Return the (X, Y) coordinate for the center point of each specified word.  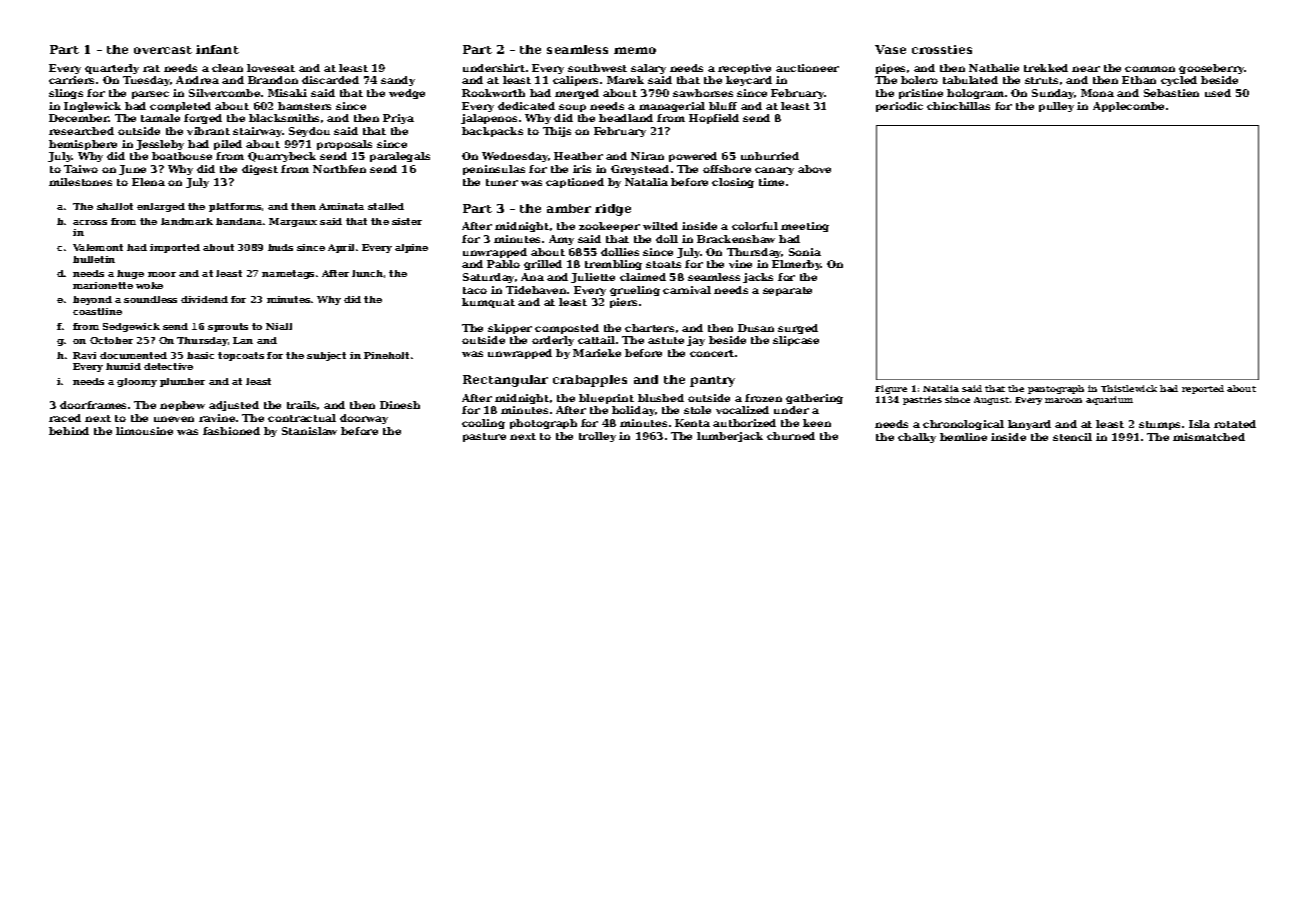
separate (787, 291)
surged (798, 329)
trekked (1046, 68)
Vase (890, 49)
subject (326, 356)
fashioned (231, 431)
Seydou (309, 132)
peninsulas (494, 170)
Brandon (273, 80)
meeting (805, 227)
